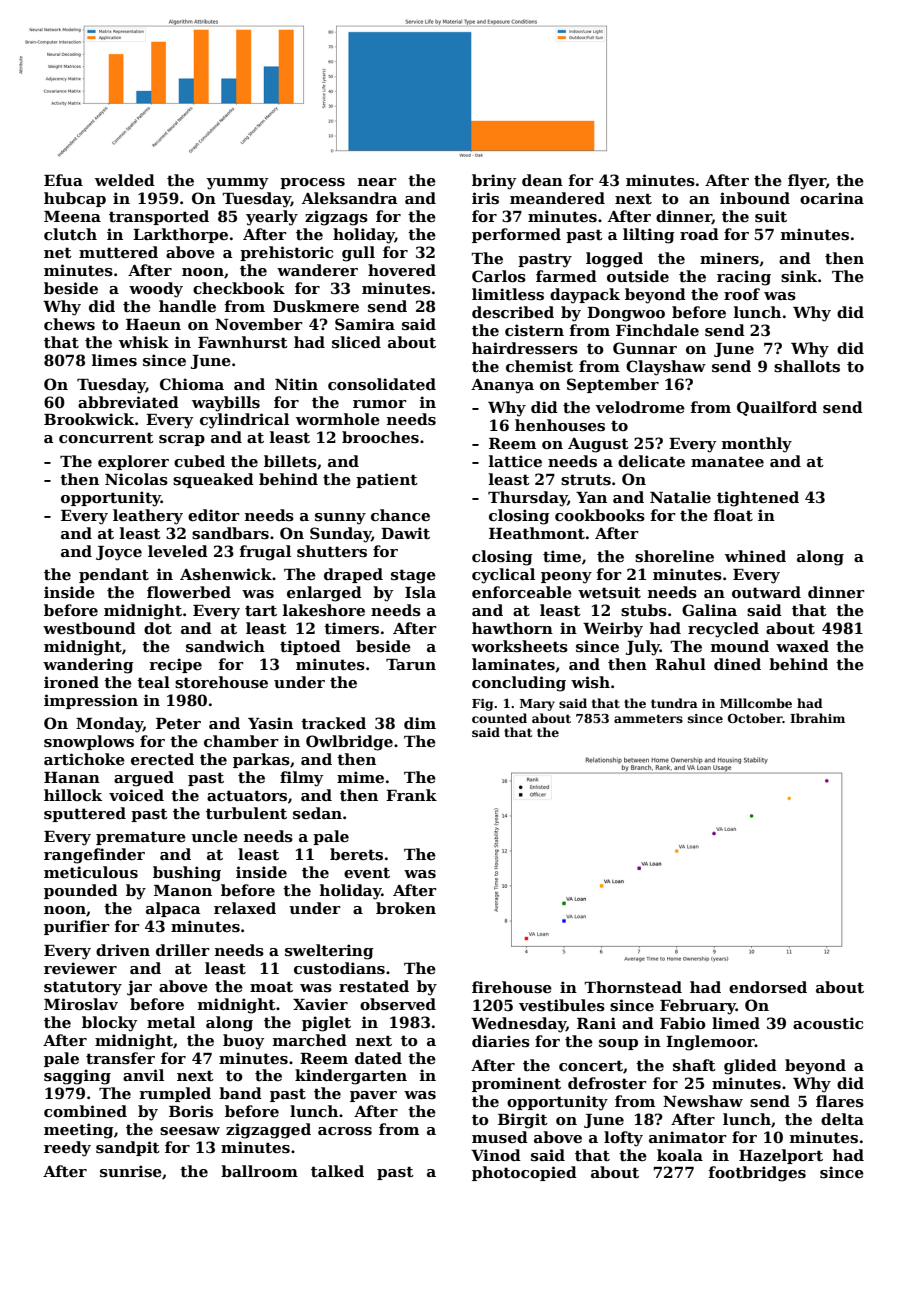  I want to click on diaries, so click(501, 1041).
